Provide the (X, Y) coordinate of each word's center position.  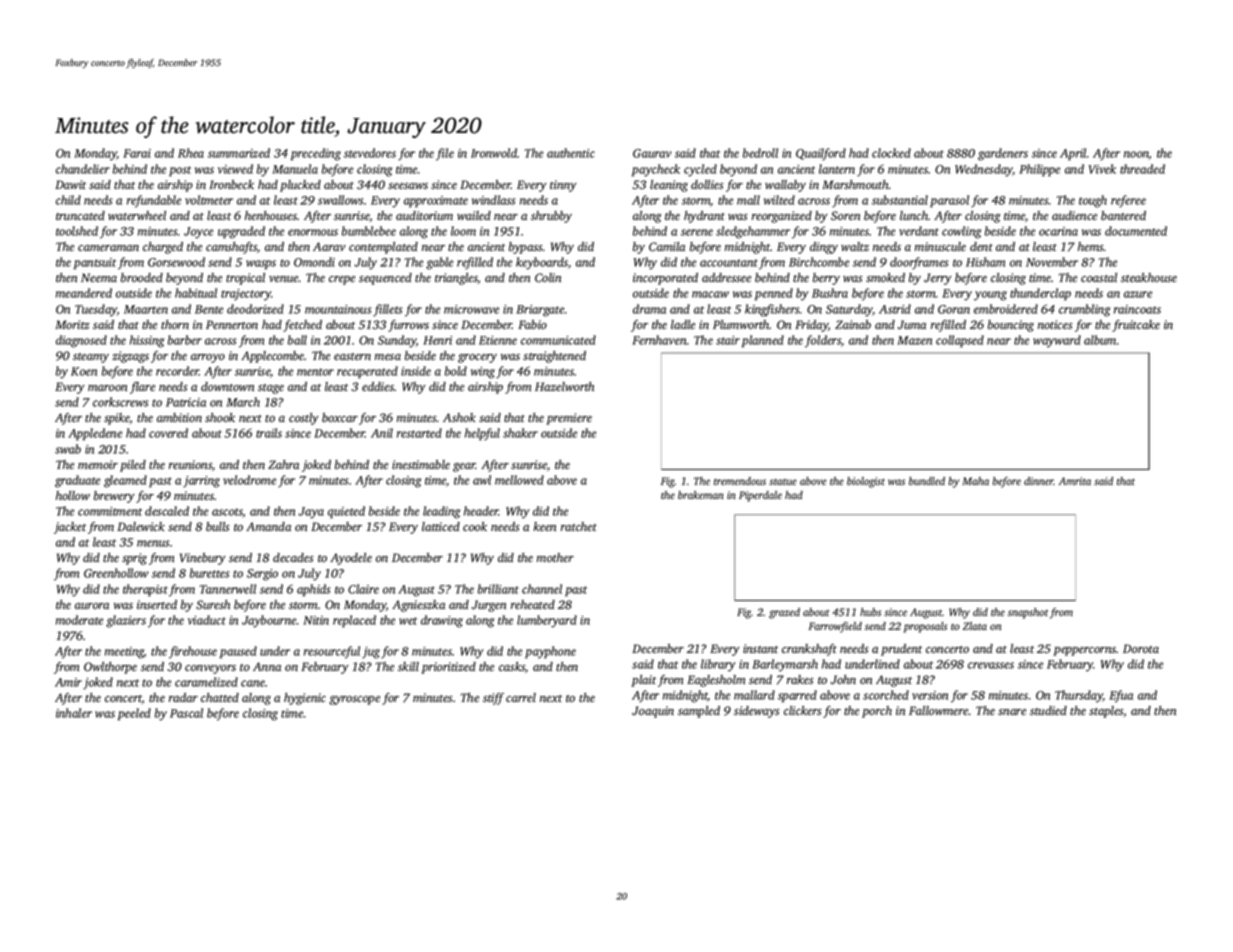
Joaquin (653, 712)
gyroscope (354, 700)
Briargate (540, 311)
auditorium (424, 215)
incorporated (665, 279)
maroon (107, 388)
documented (1136, 231)
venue (283, 279)
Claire (363, 589)
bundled (927, 481)
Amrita (1075, 481)
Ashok (459, 417)
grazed (784, 613)
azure (1138, 294)
